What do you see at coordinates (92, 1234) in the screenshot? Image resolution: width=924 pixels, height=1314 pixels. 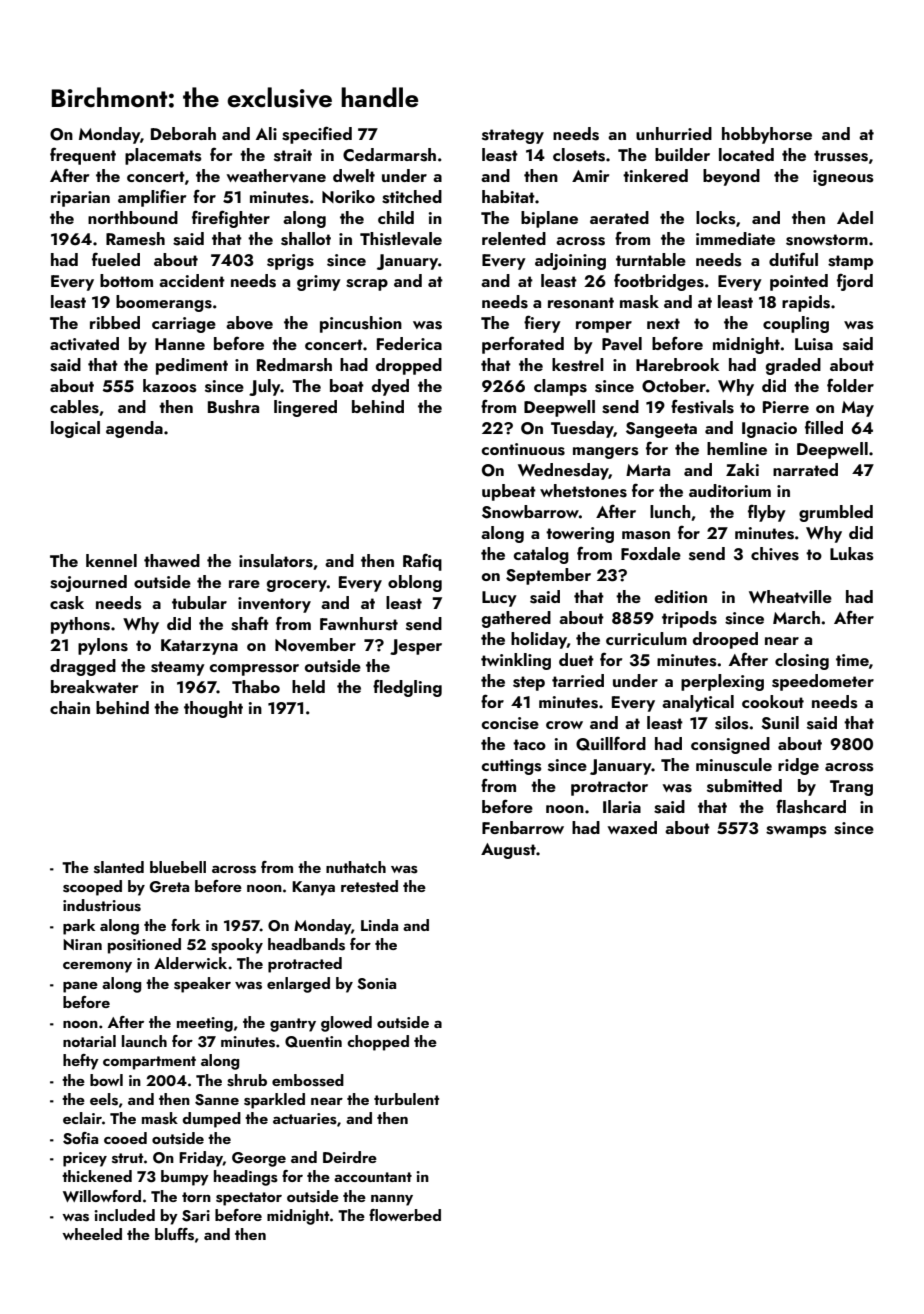 I see `wheeled` at bounding box center [92, 1234].
